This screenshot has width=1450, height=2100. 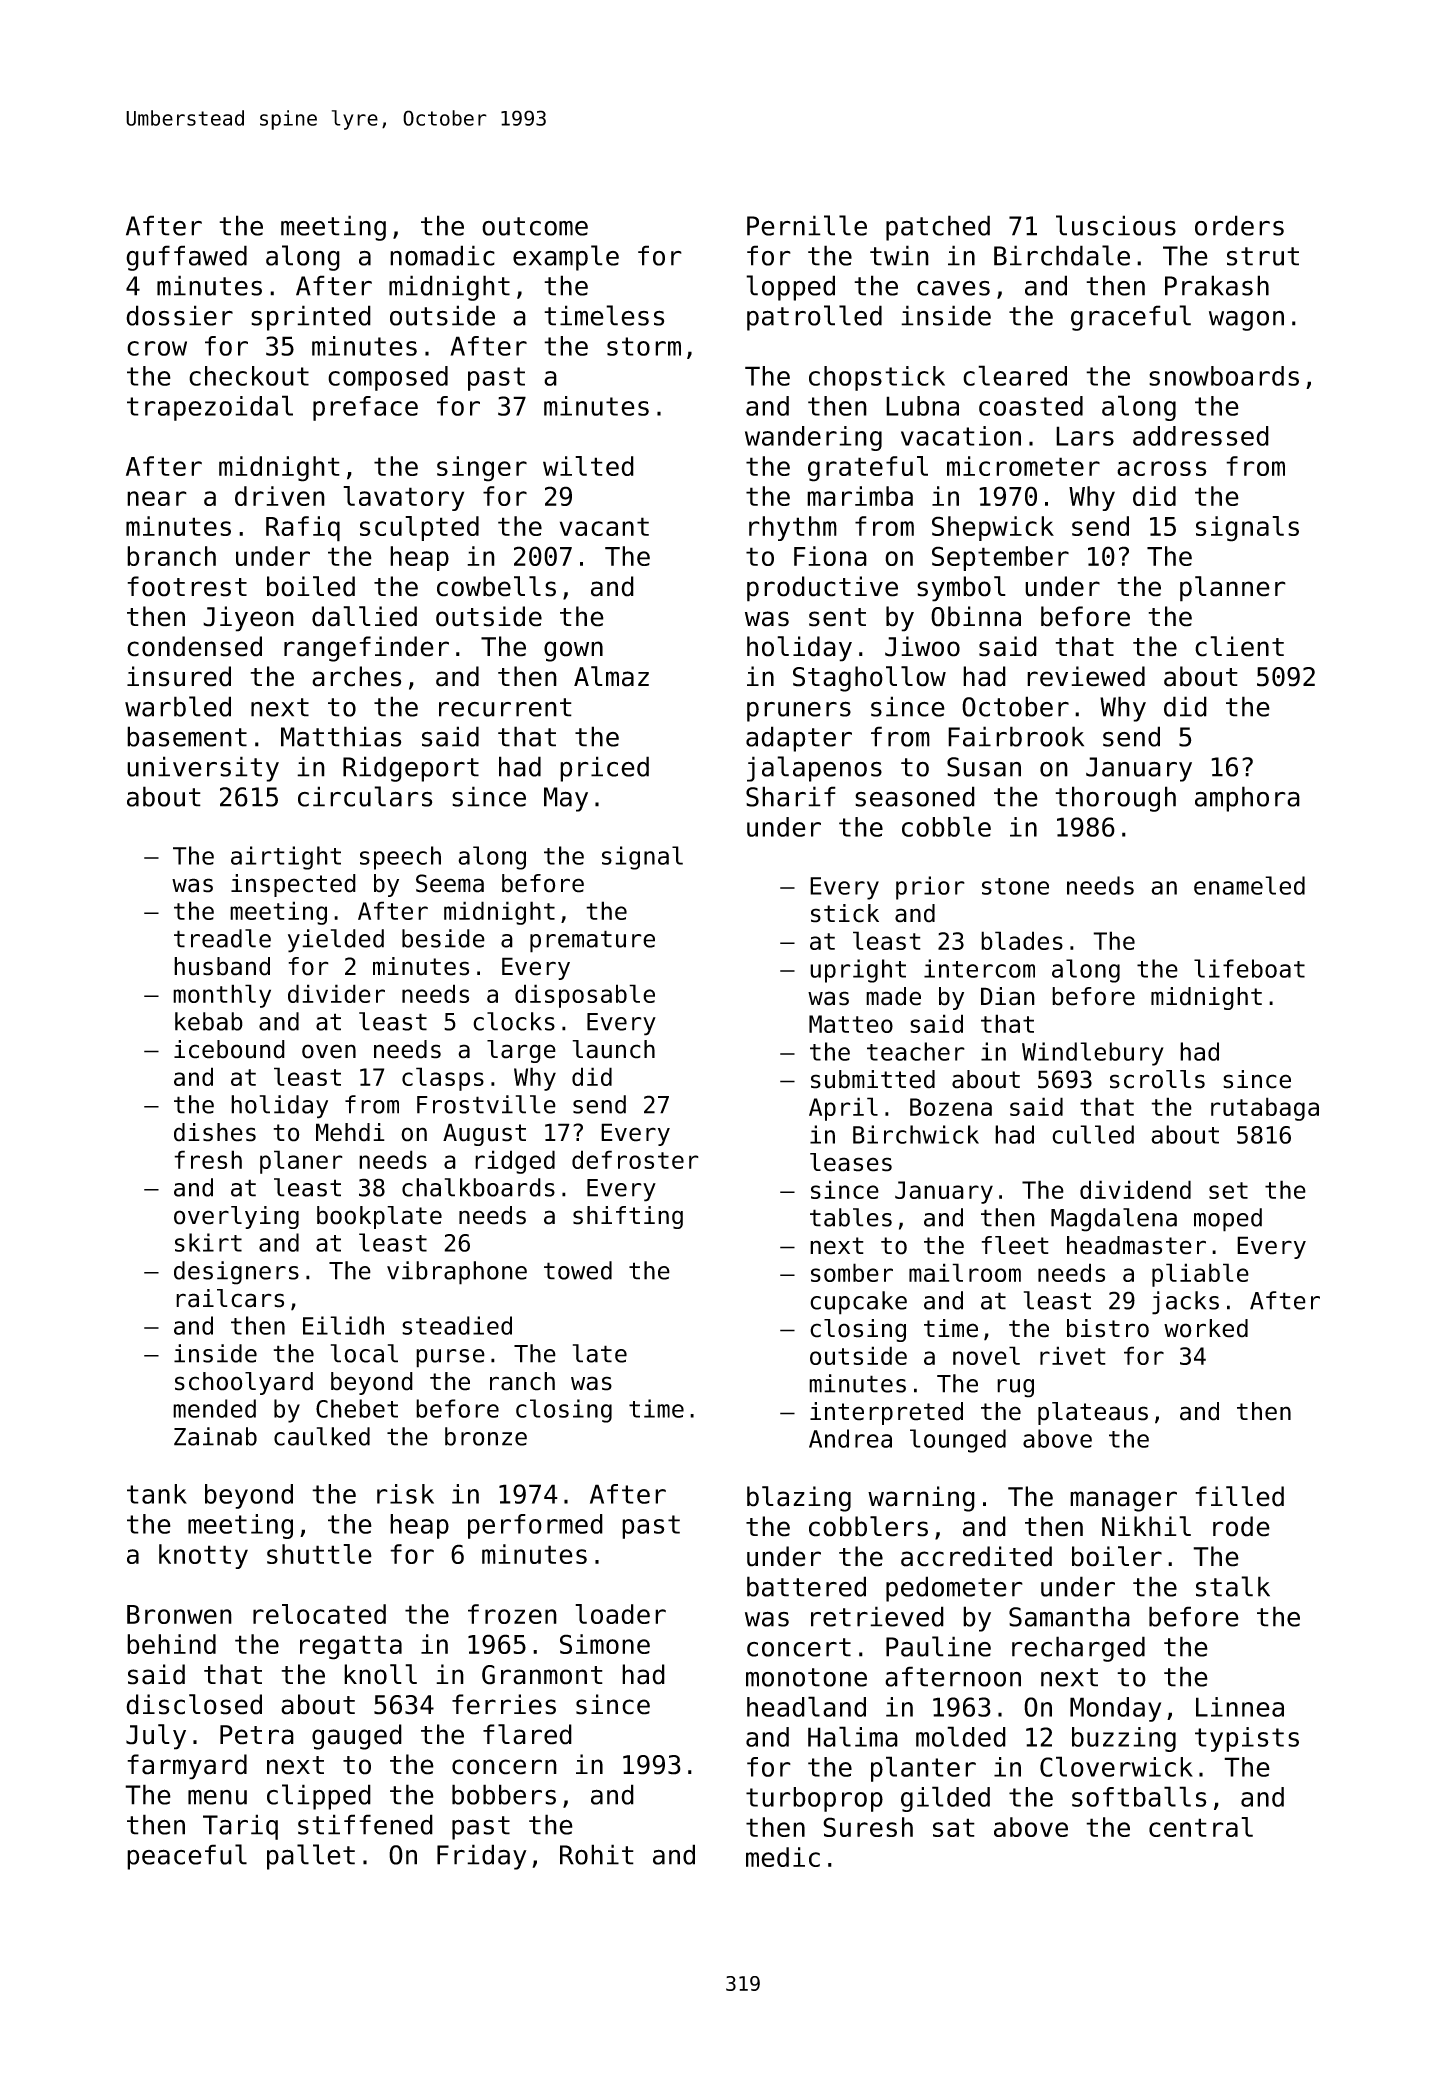 What do you see at coordinates (1233, 1586) in the screenshot?
I see `stalk` at bounding box center [1233, 1586].
